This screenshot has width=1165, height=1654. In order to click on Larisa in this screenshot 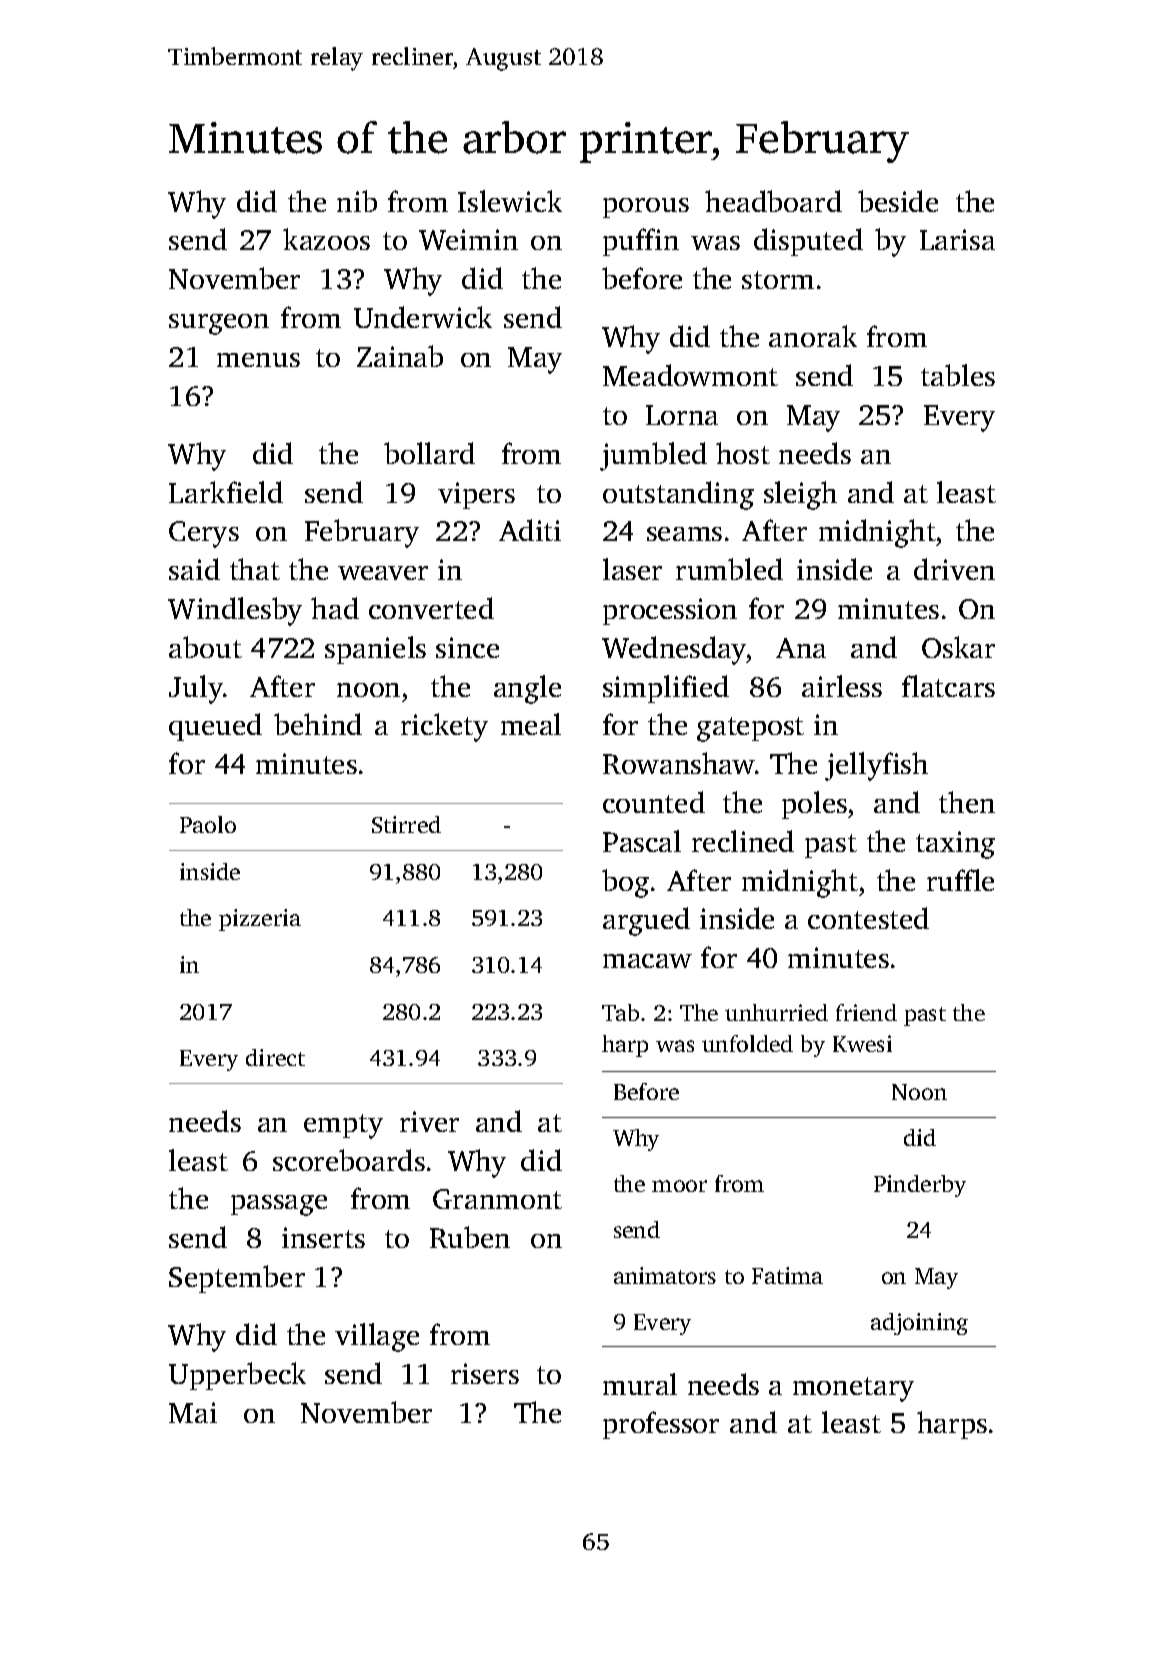, I will do `click(957, 239)`.
